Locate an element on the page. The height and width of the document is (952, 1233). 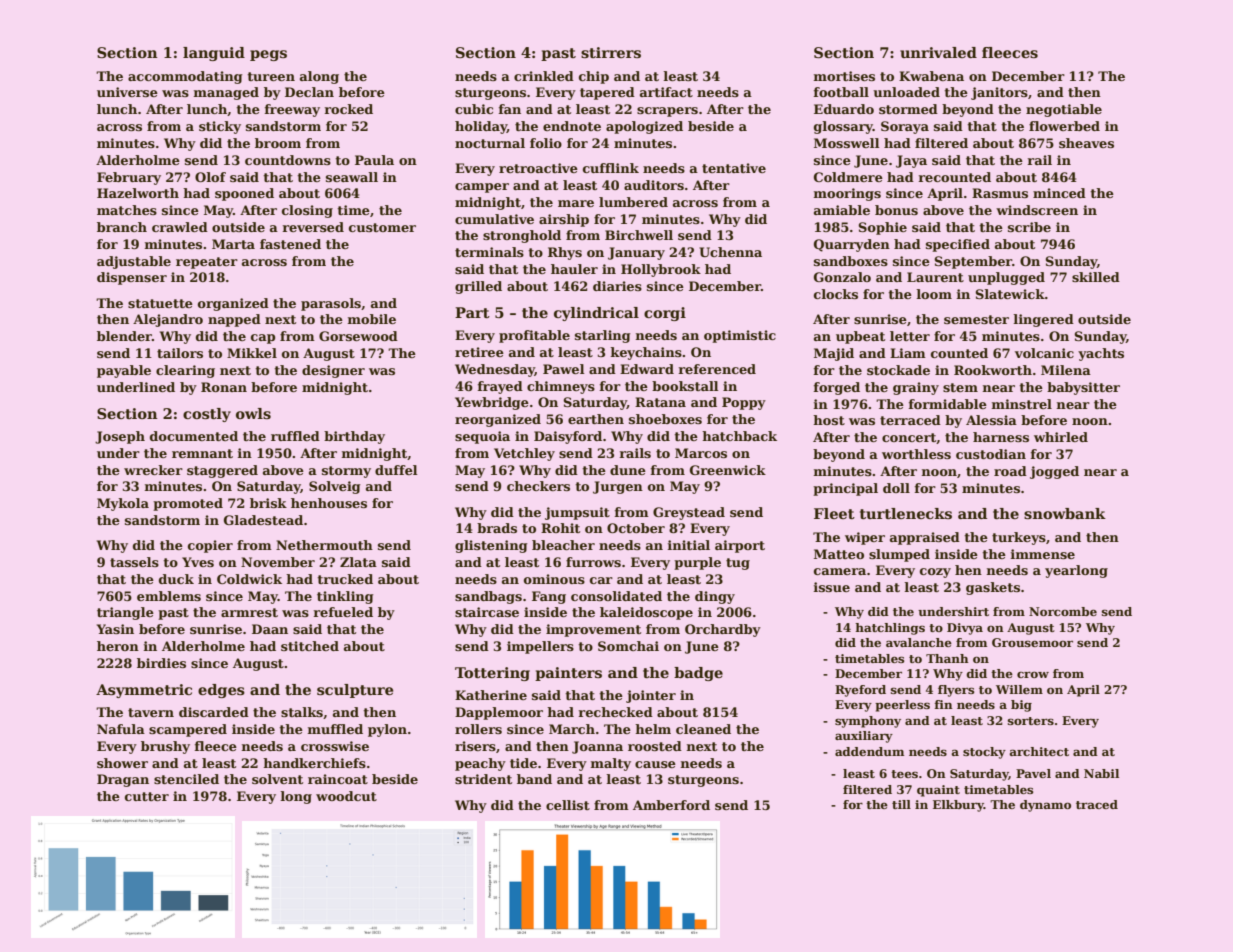
remnant is located at coordinates (202, 453).
